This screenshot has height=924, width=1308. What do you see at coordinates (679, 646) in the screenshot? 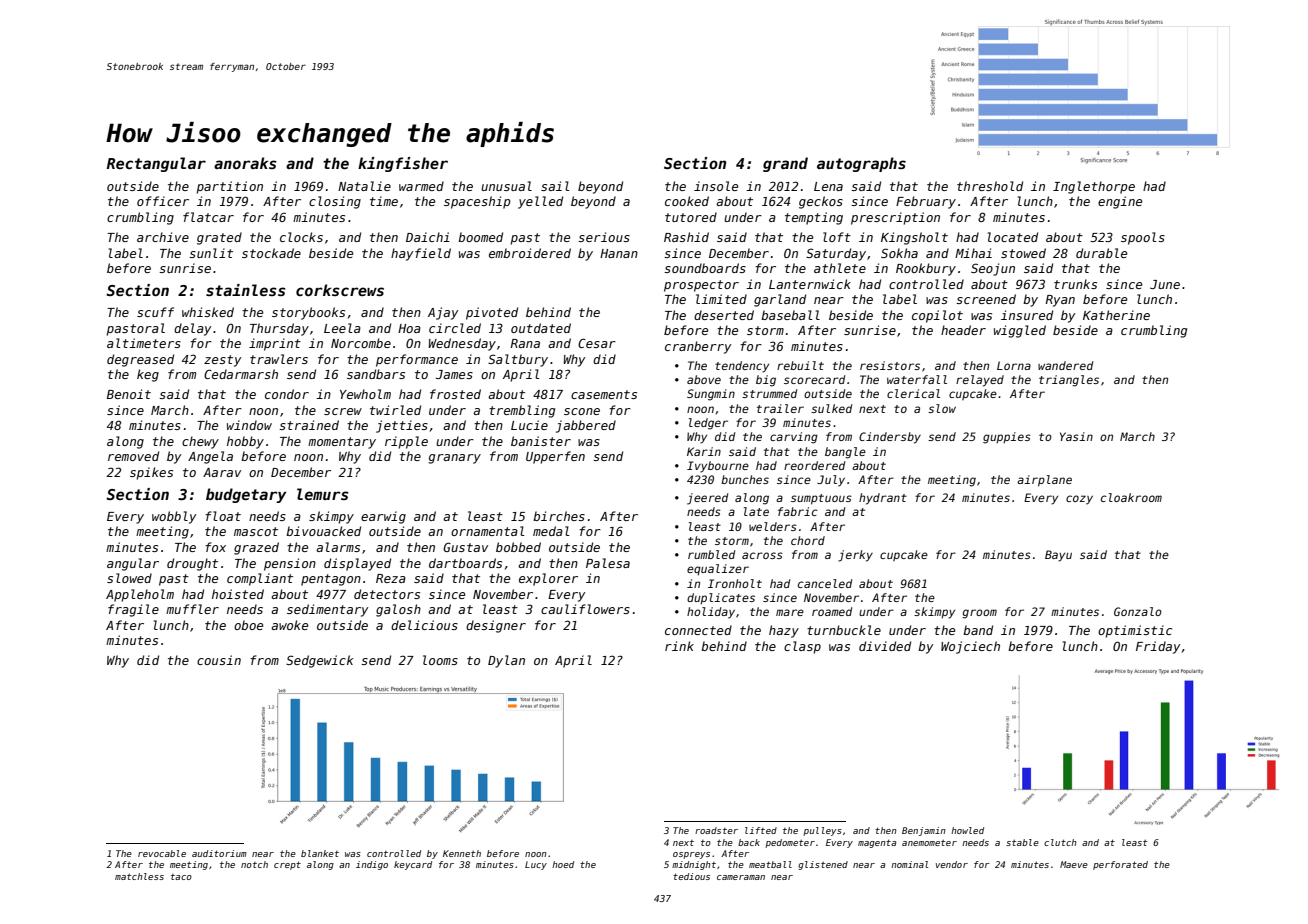
I see `rink` at bounding box center [679, 646].
